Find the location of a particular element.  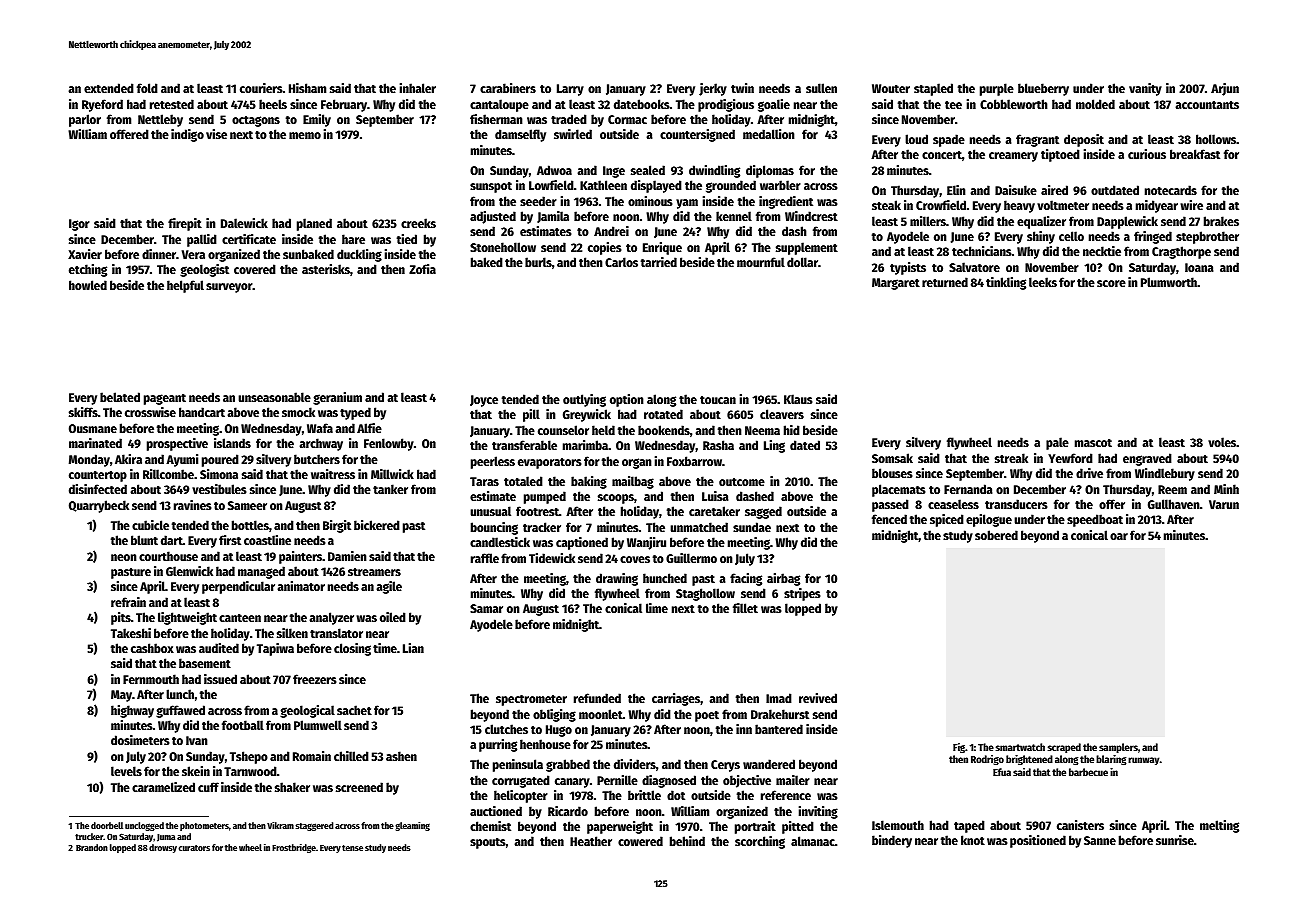

goalie is located at coordinates (774, 105).
